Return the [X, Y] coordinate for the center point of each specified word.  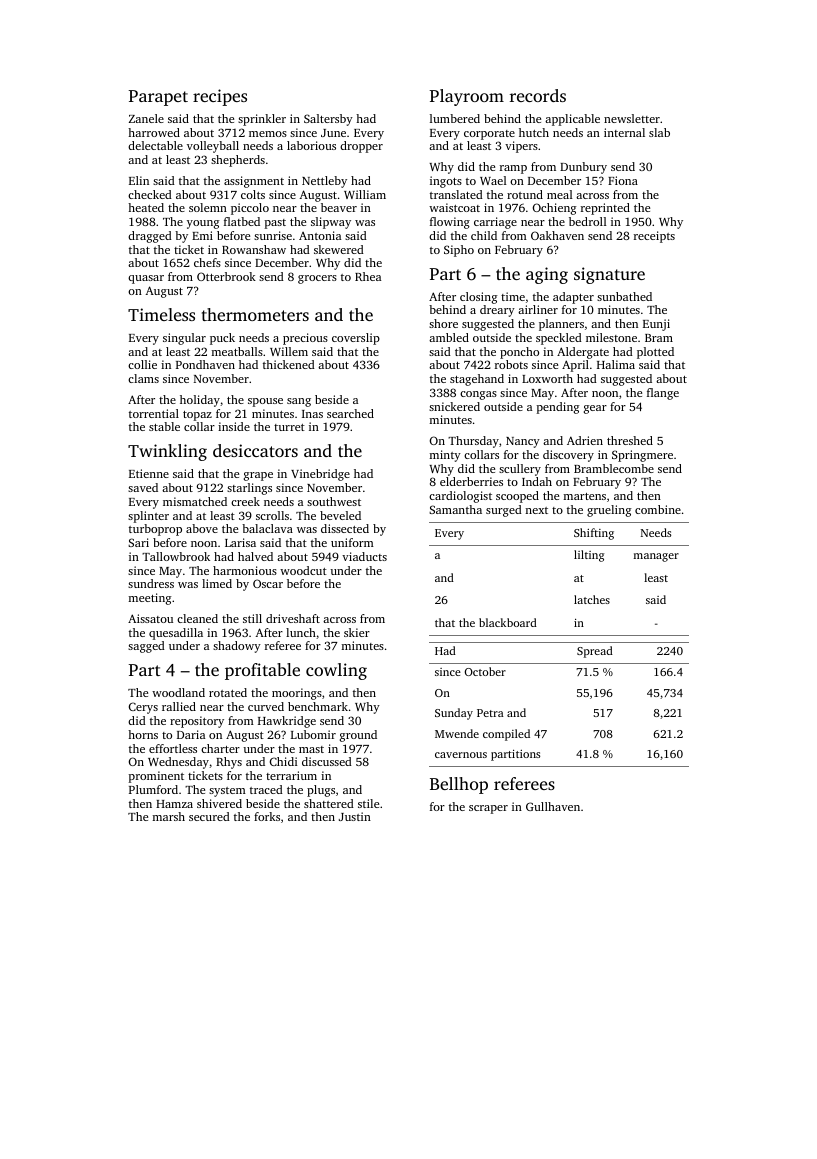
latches [592, 599]
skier [357, 632]
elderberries [471, 481]
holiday [200, 401]
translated [456, 194]
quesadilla [176, 634]
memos [268, 134]
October [485, 671]
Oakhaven [557, 235]
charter [220, 748]
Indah [537, 481]
